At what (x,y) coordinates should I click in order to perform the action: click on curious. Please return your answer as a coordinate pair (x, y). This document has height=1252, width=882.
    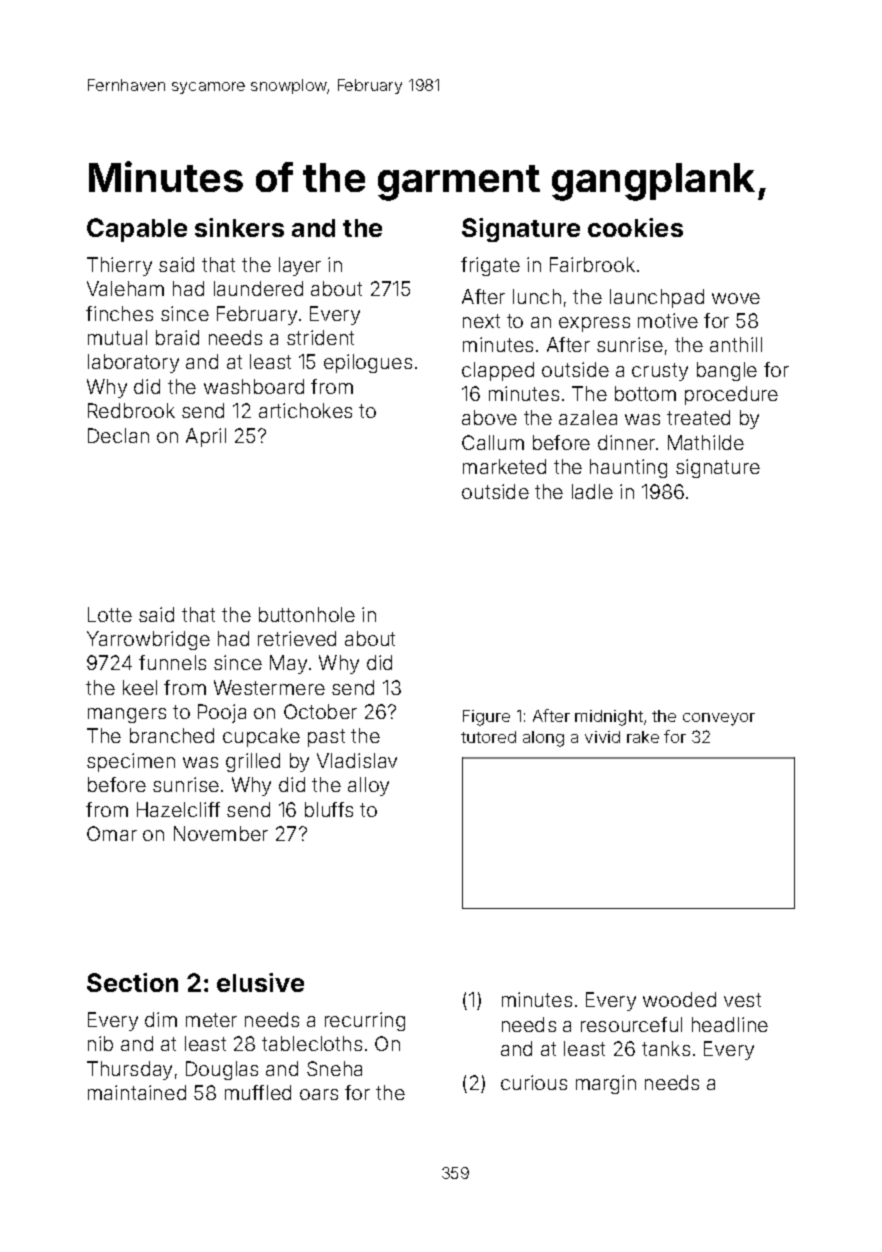
    Looking at the image, I should click on (534, 1082).
